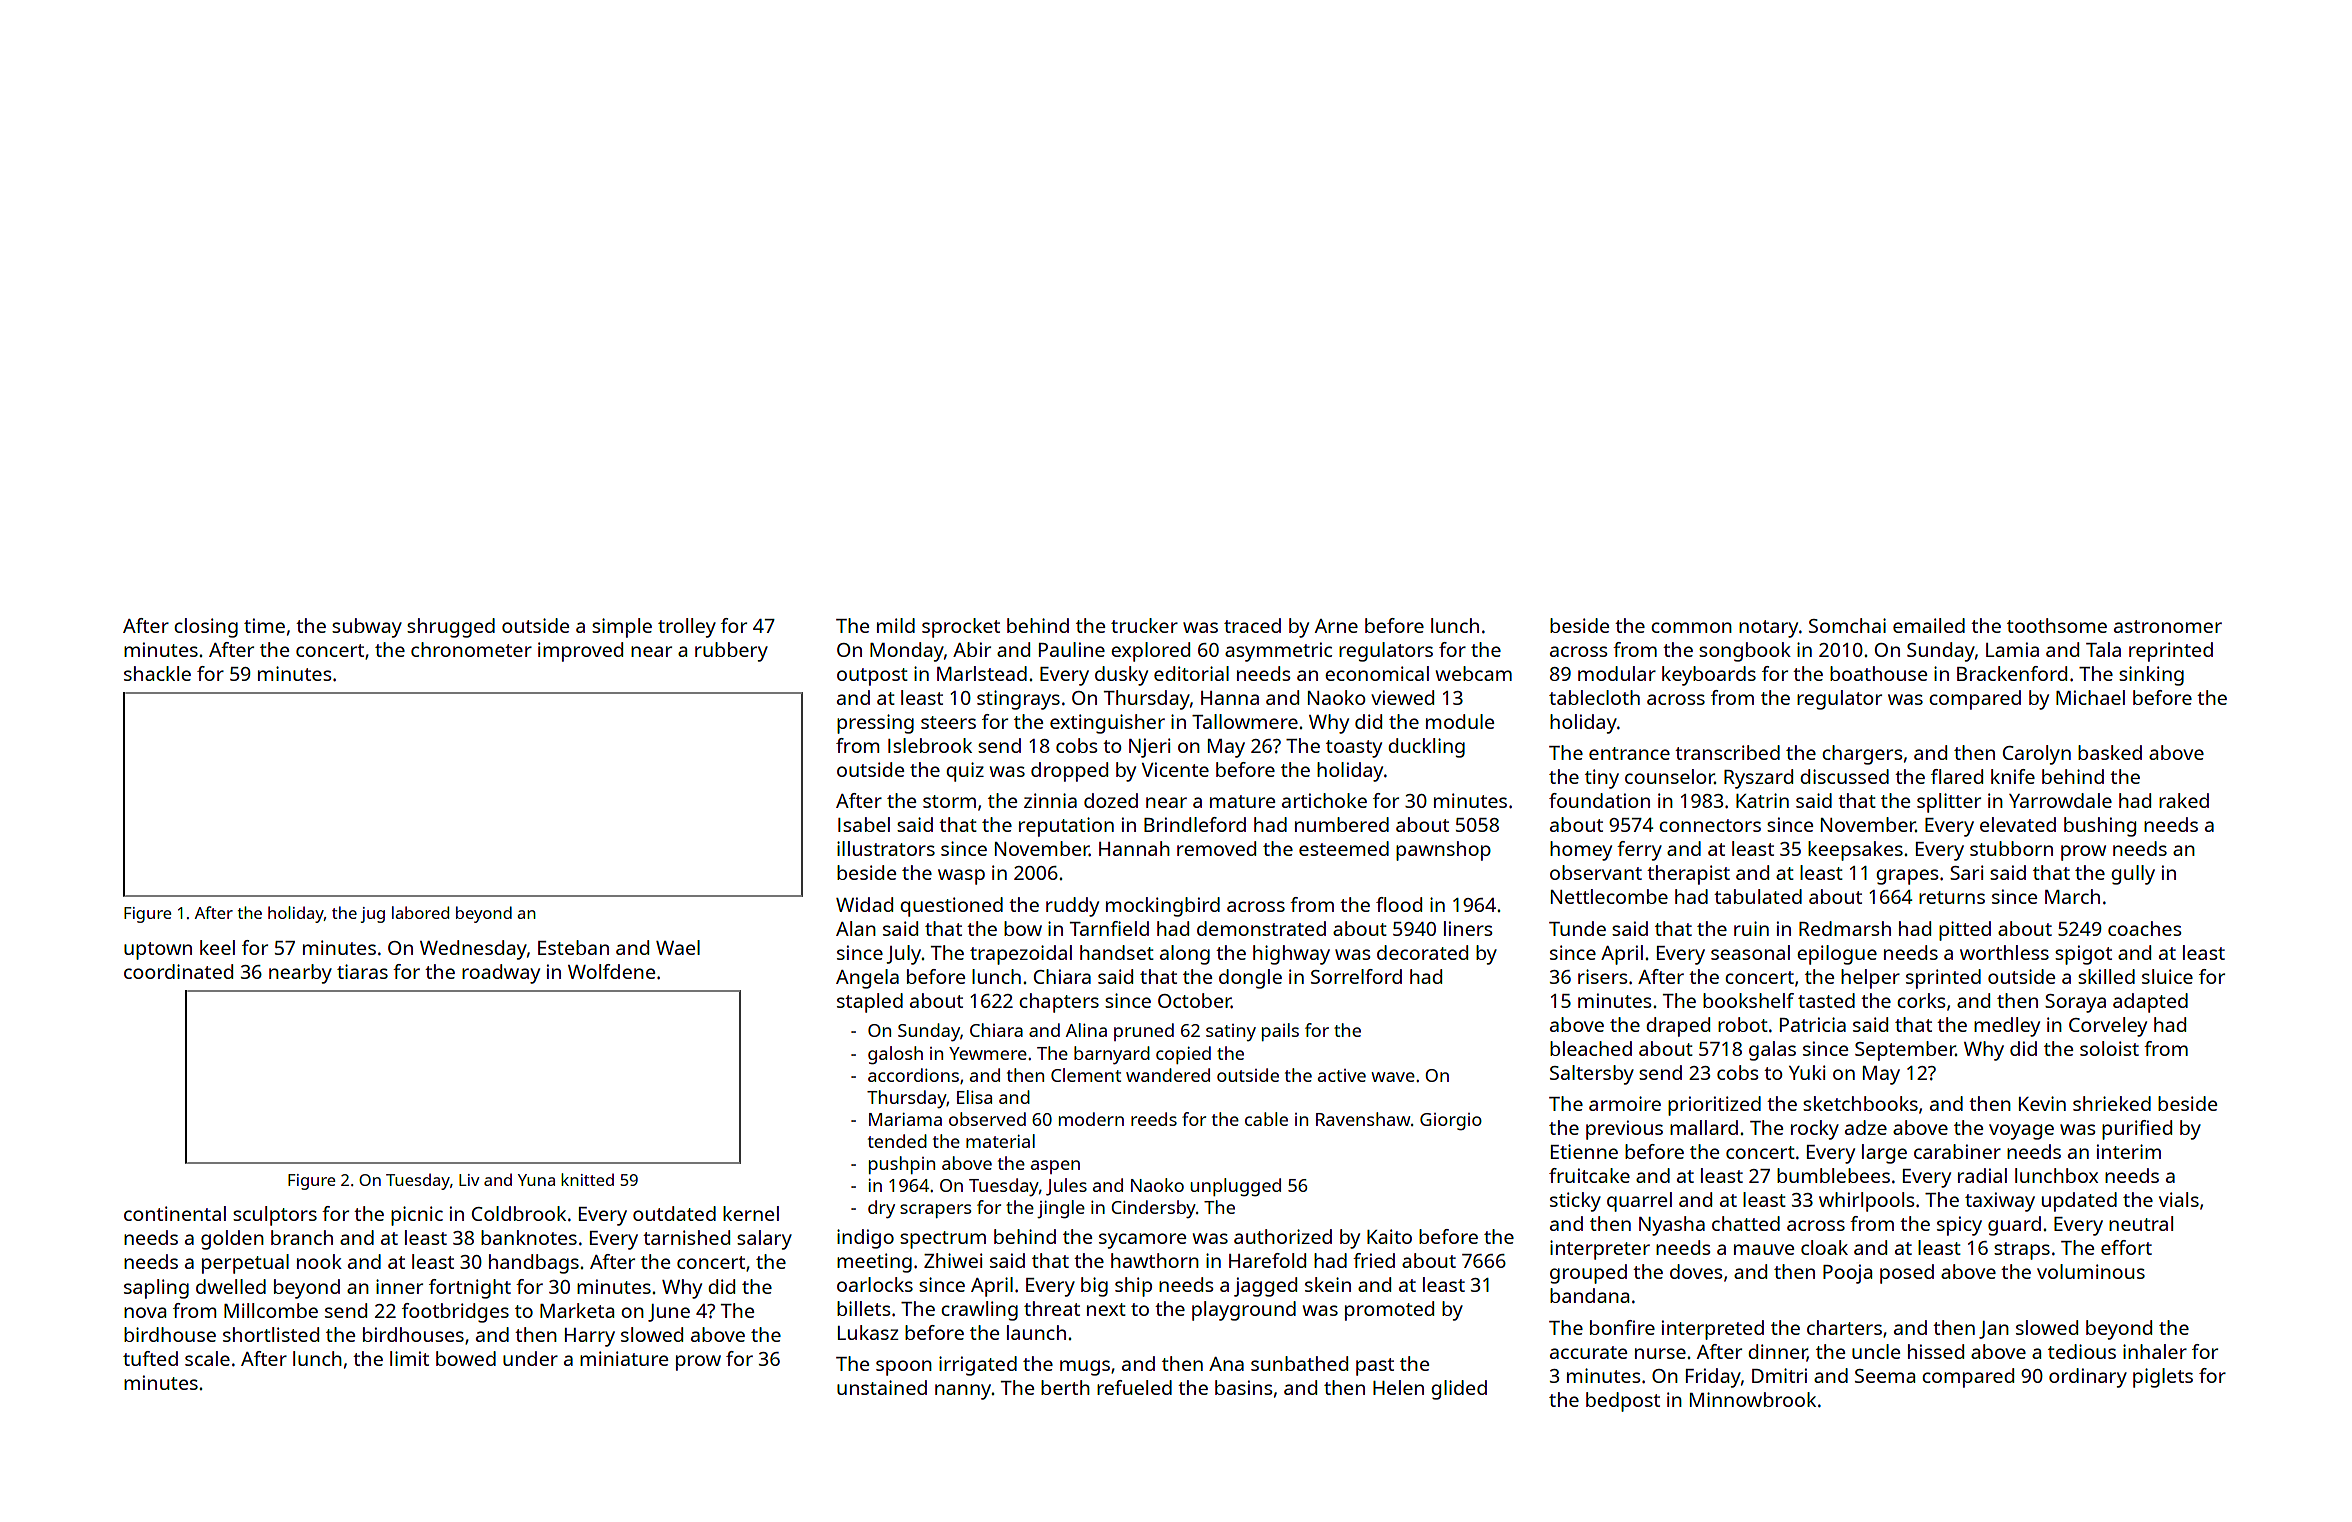 Image resolution: width=2352 pixels, height=1522 pixels. What do you see at coordinates (870, 1003) in the page?
I see `stapled` at bounding box center [870, 1003].
